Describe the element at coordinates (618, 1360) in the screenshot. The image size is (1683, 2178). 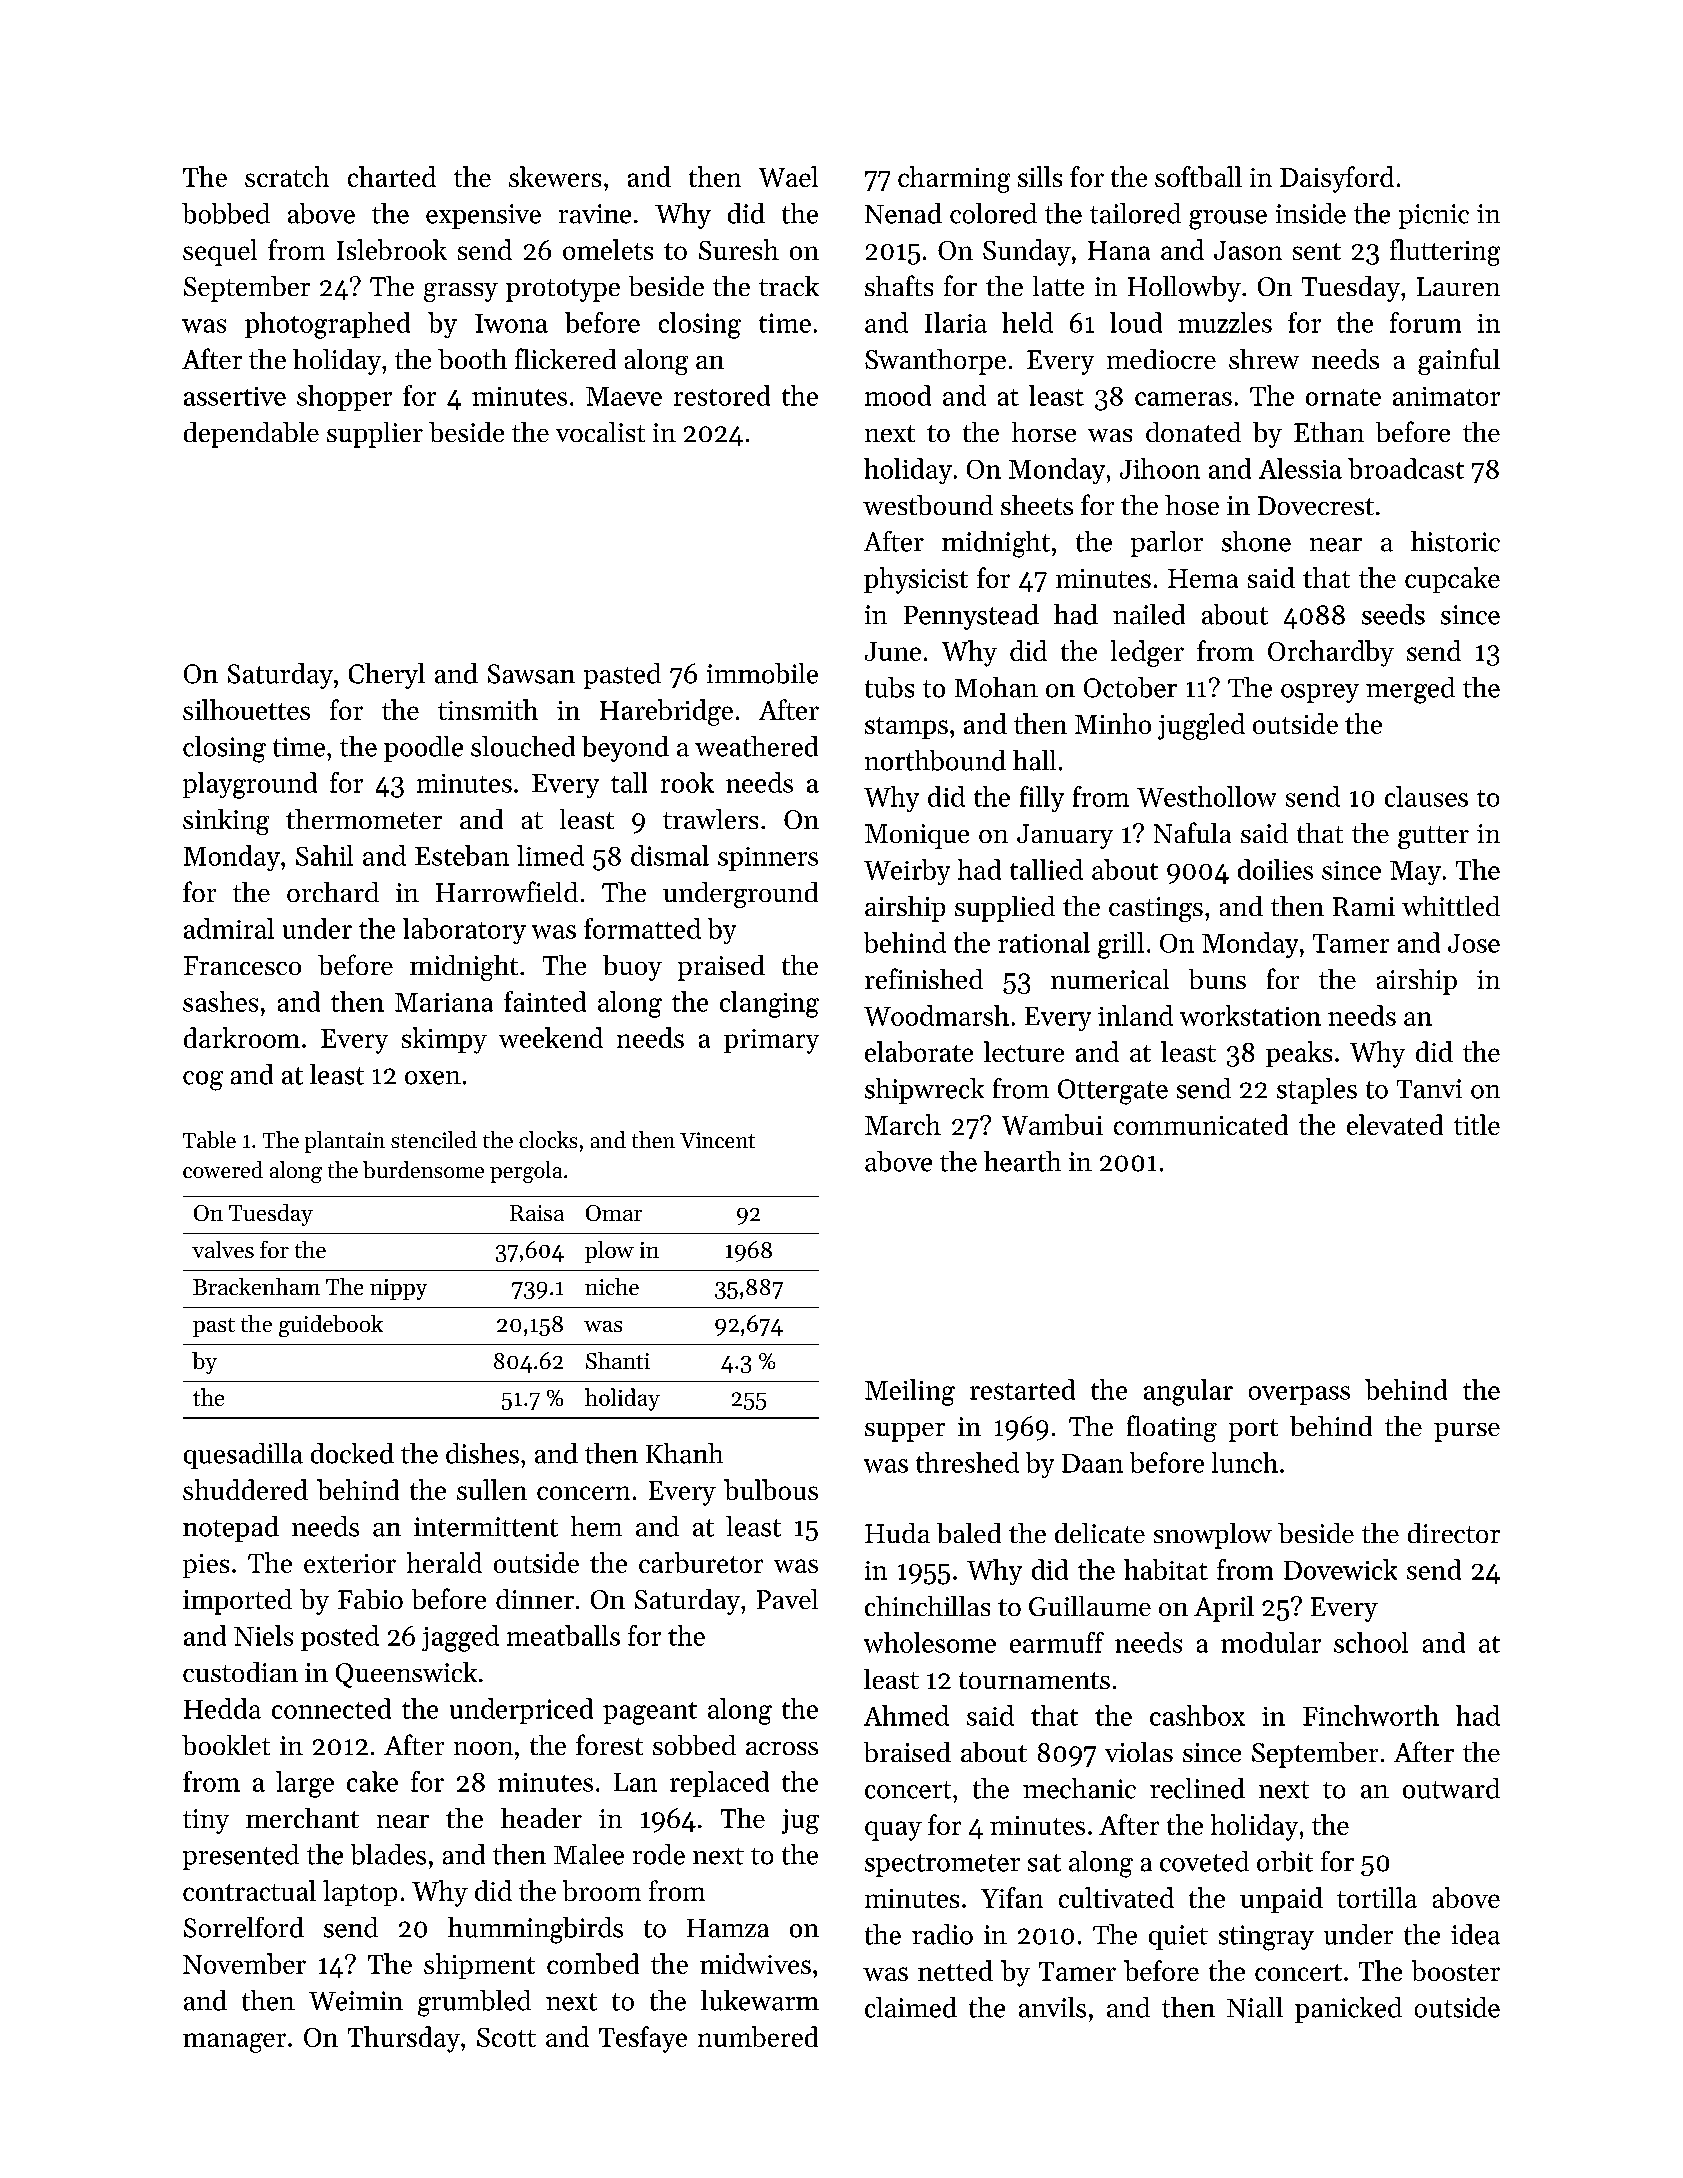
I see `Shanti` at that location.
